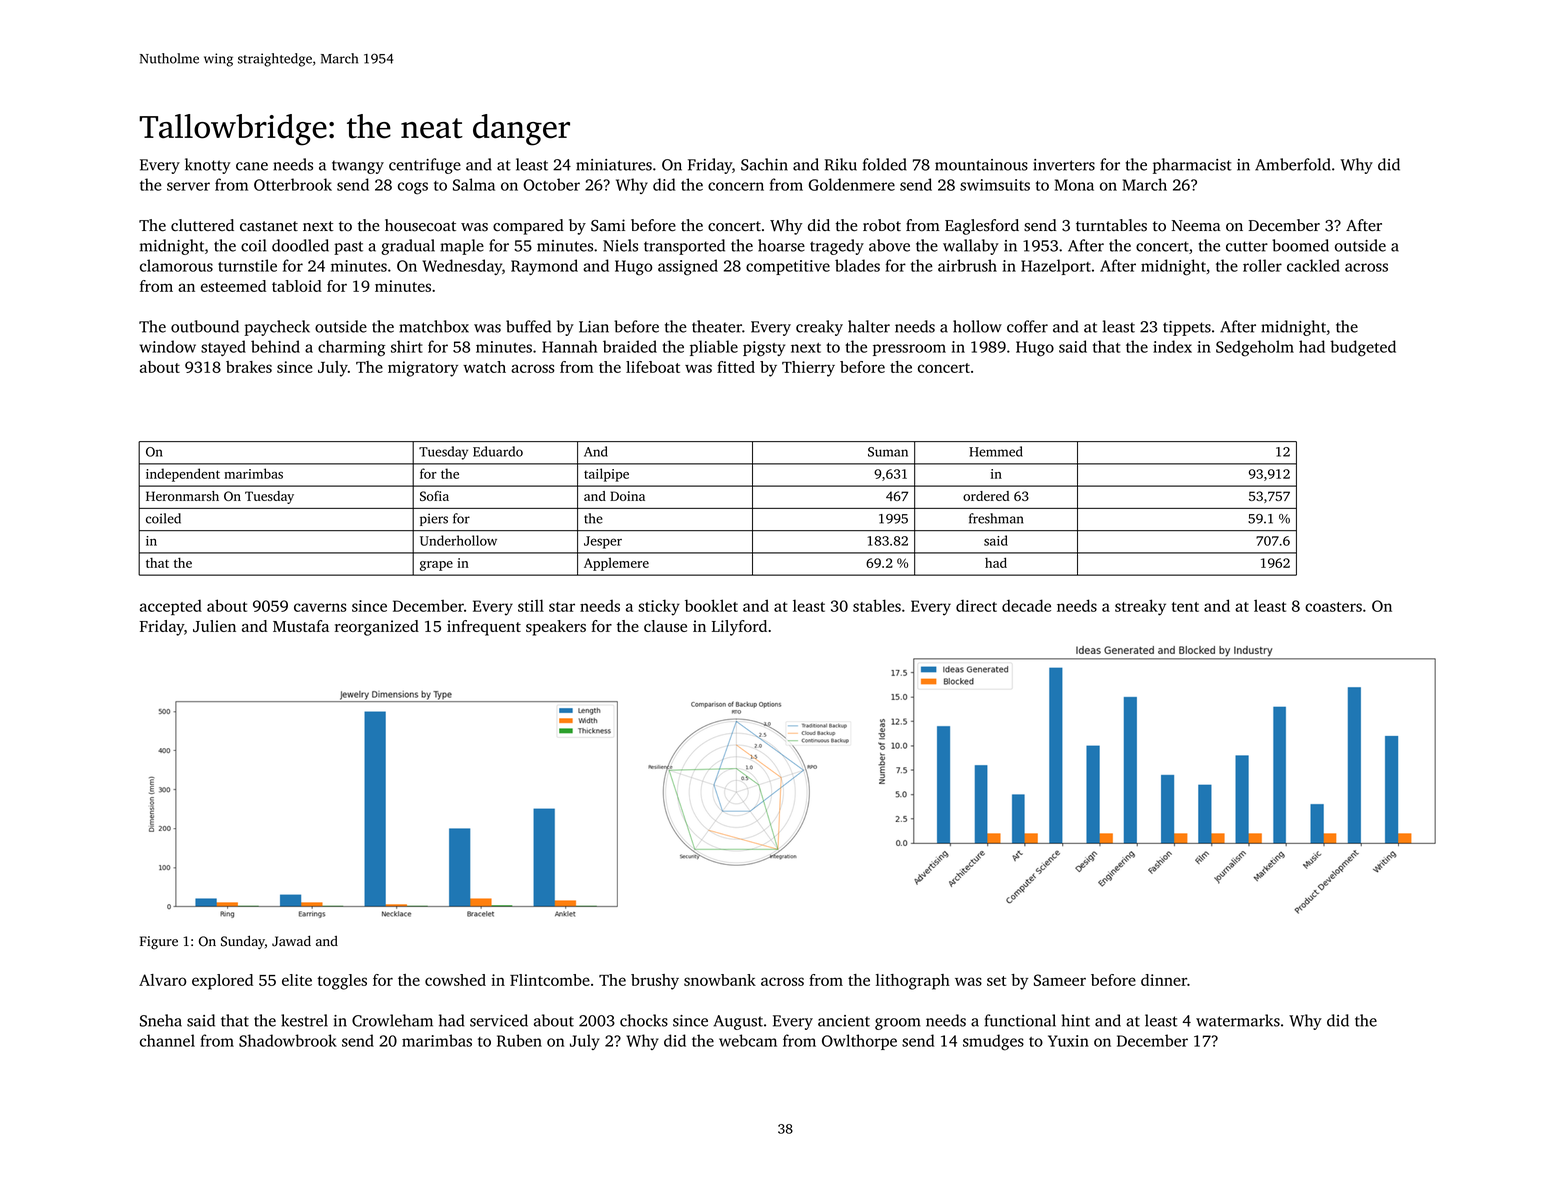 This image has width=1555, height=1202. I want to click on Amberfold, so click(1293, 164).
